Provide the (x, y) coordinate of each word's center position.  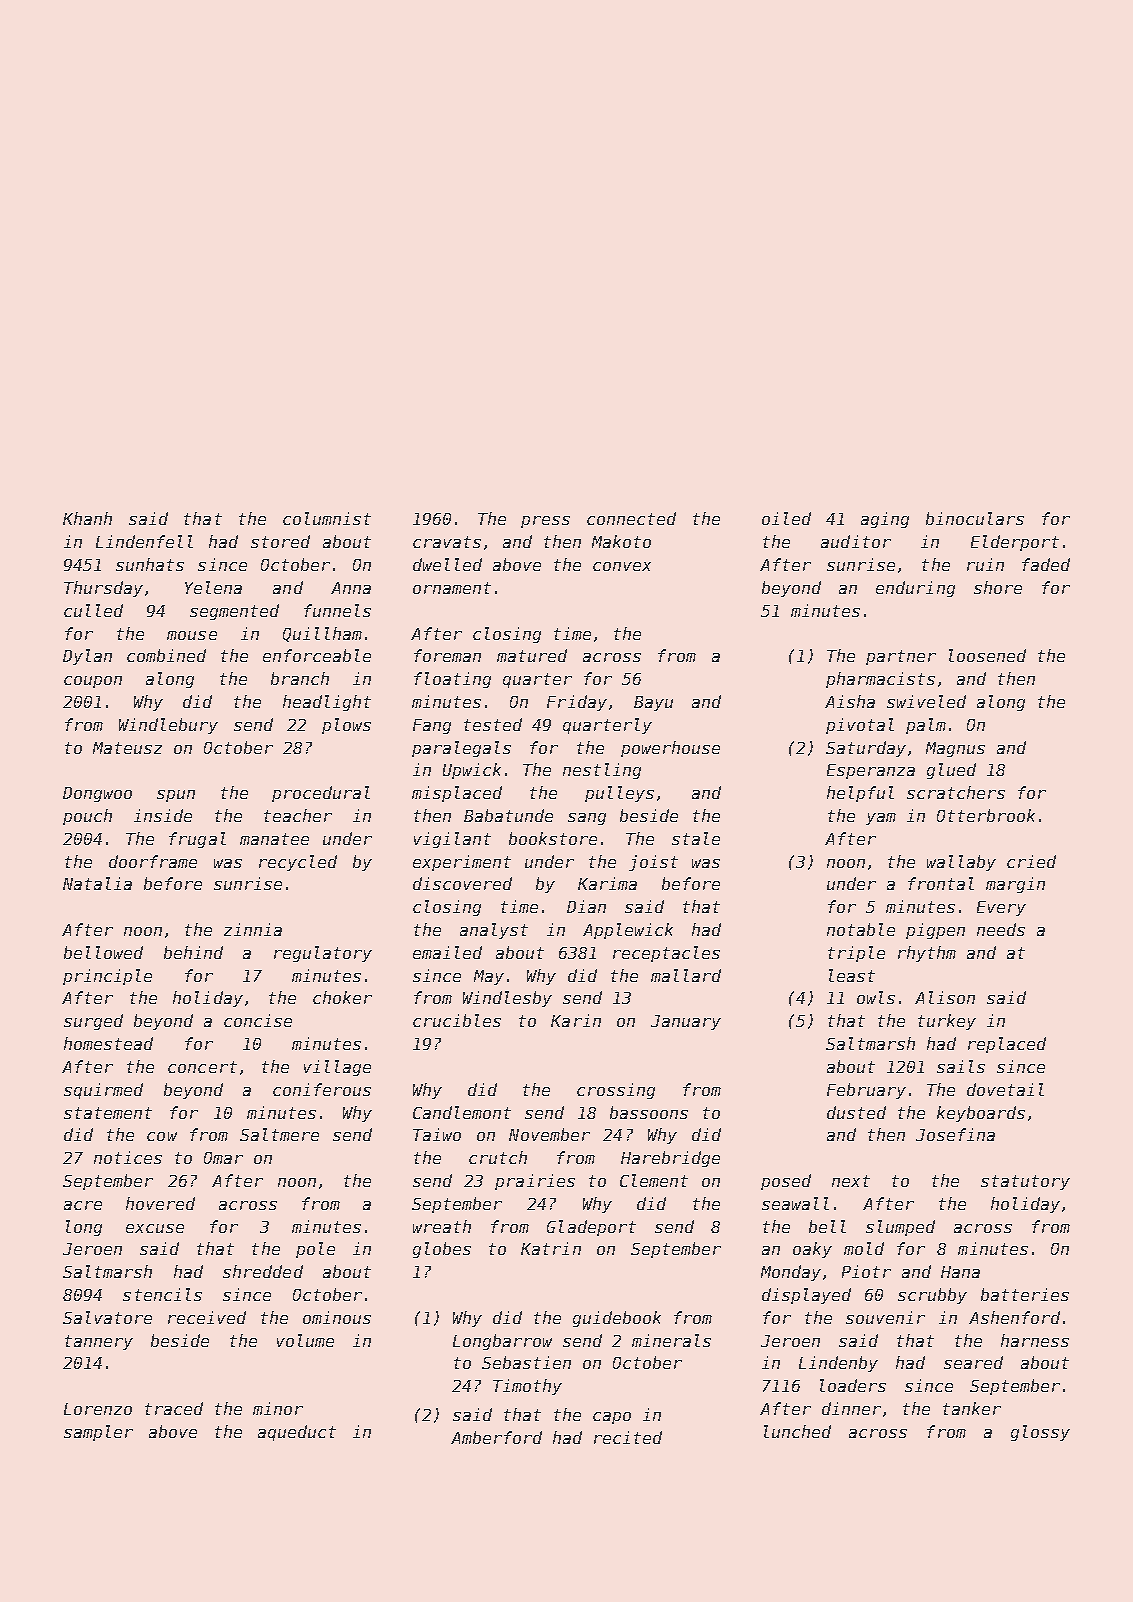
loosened (987, 655)
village (337, 1068)
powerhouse (670, 749)
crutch (498, 1157)
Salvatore (107, 1317)
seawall (795, 1203)
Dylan (87, 657)
